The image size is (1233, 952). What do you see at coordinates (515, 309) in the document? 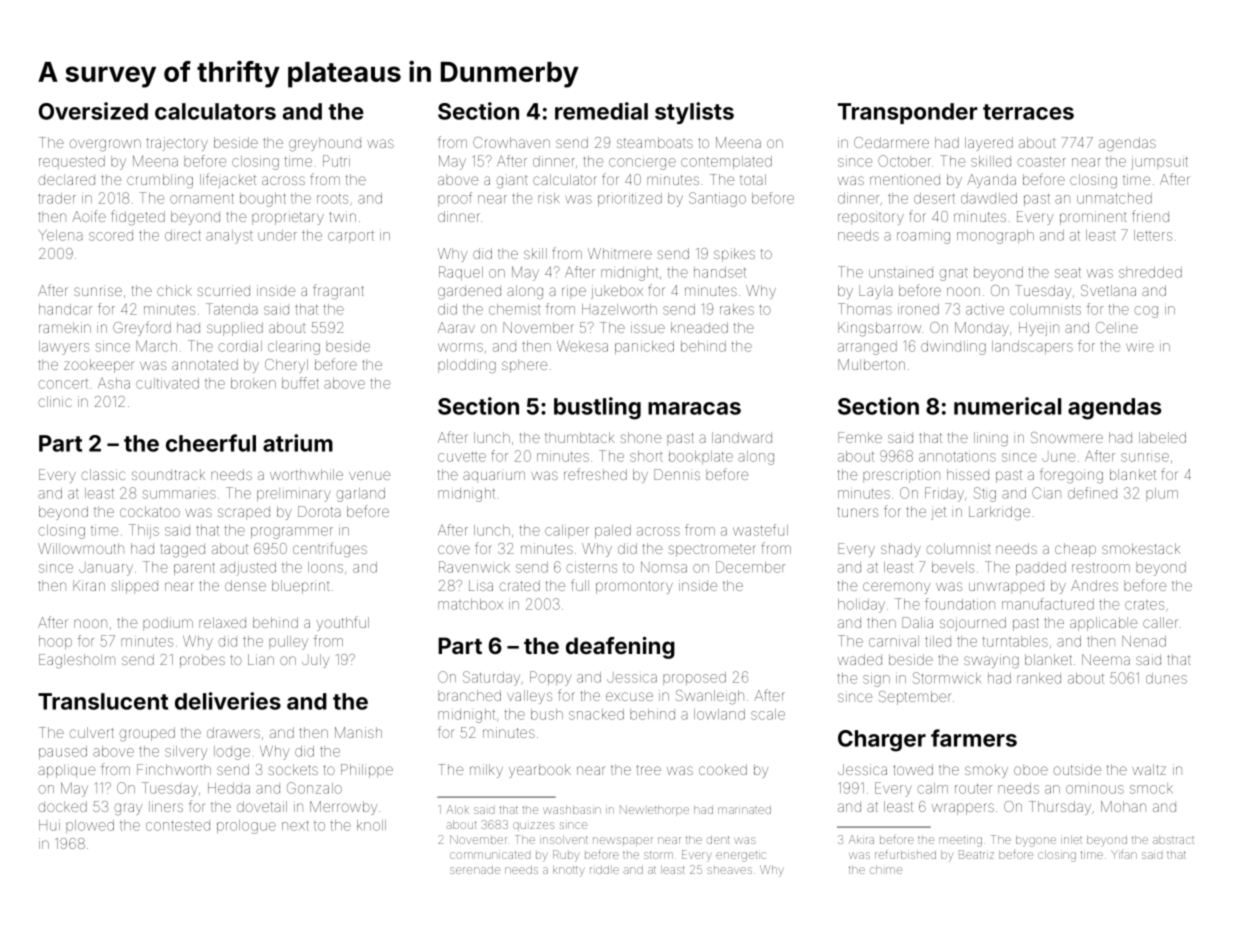
I see `chemist` at bounding box center [515, 309].
